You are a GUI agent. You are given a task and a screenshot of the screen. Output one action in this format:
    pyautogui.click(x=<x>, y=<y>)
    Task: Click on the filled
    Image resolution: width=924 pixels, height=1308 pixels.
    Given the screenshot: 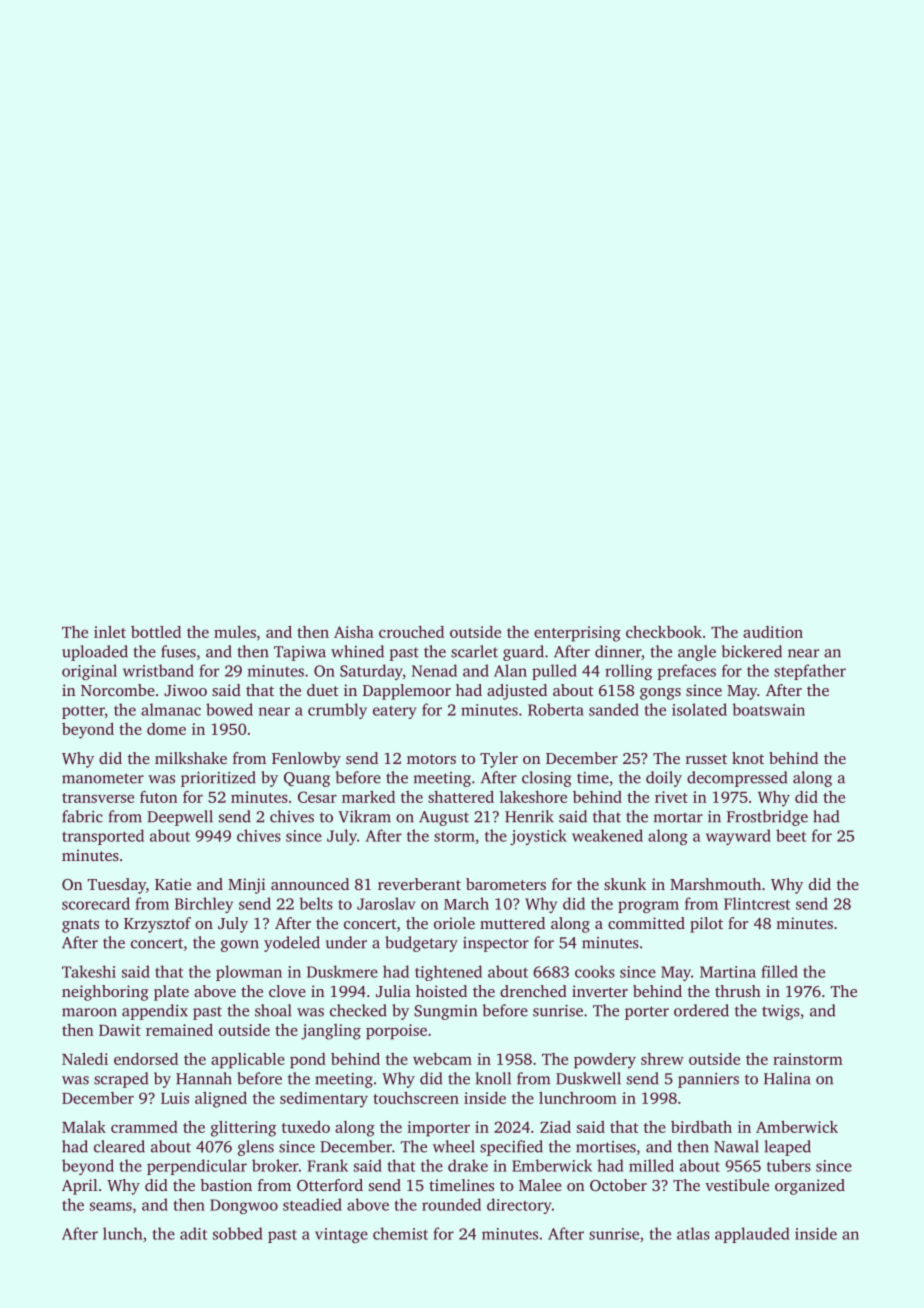 What is the action you would take?
    pyautogui.click(x=779, y=971)
